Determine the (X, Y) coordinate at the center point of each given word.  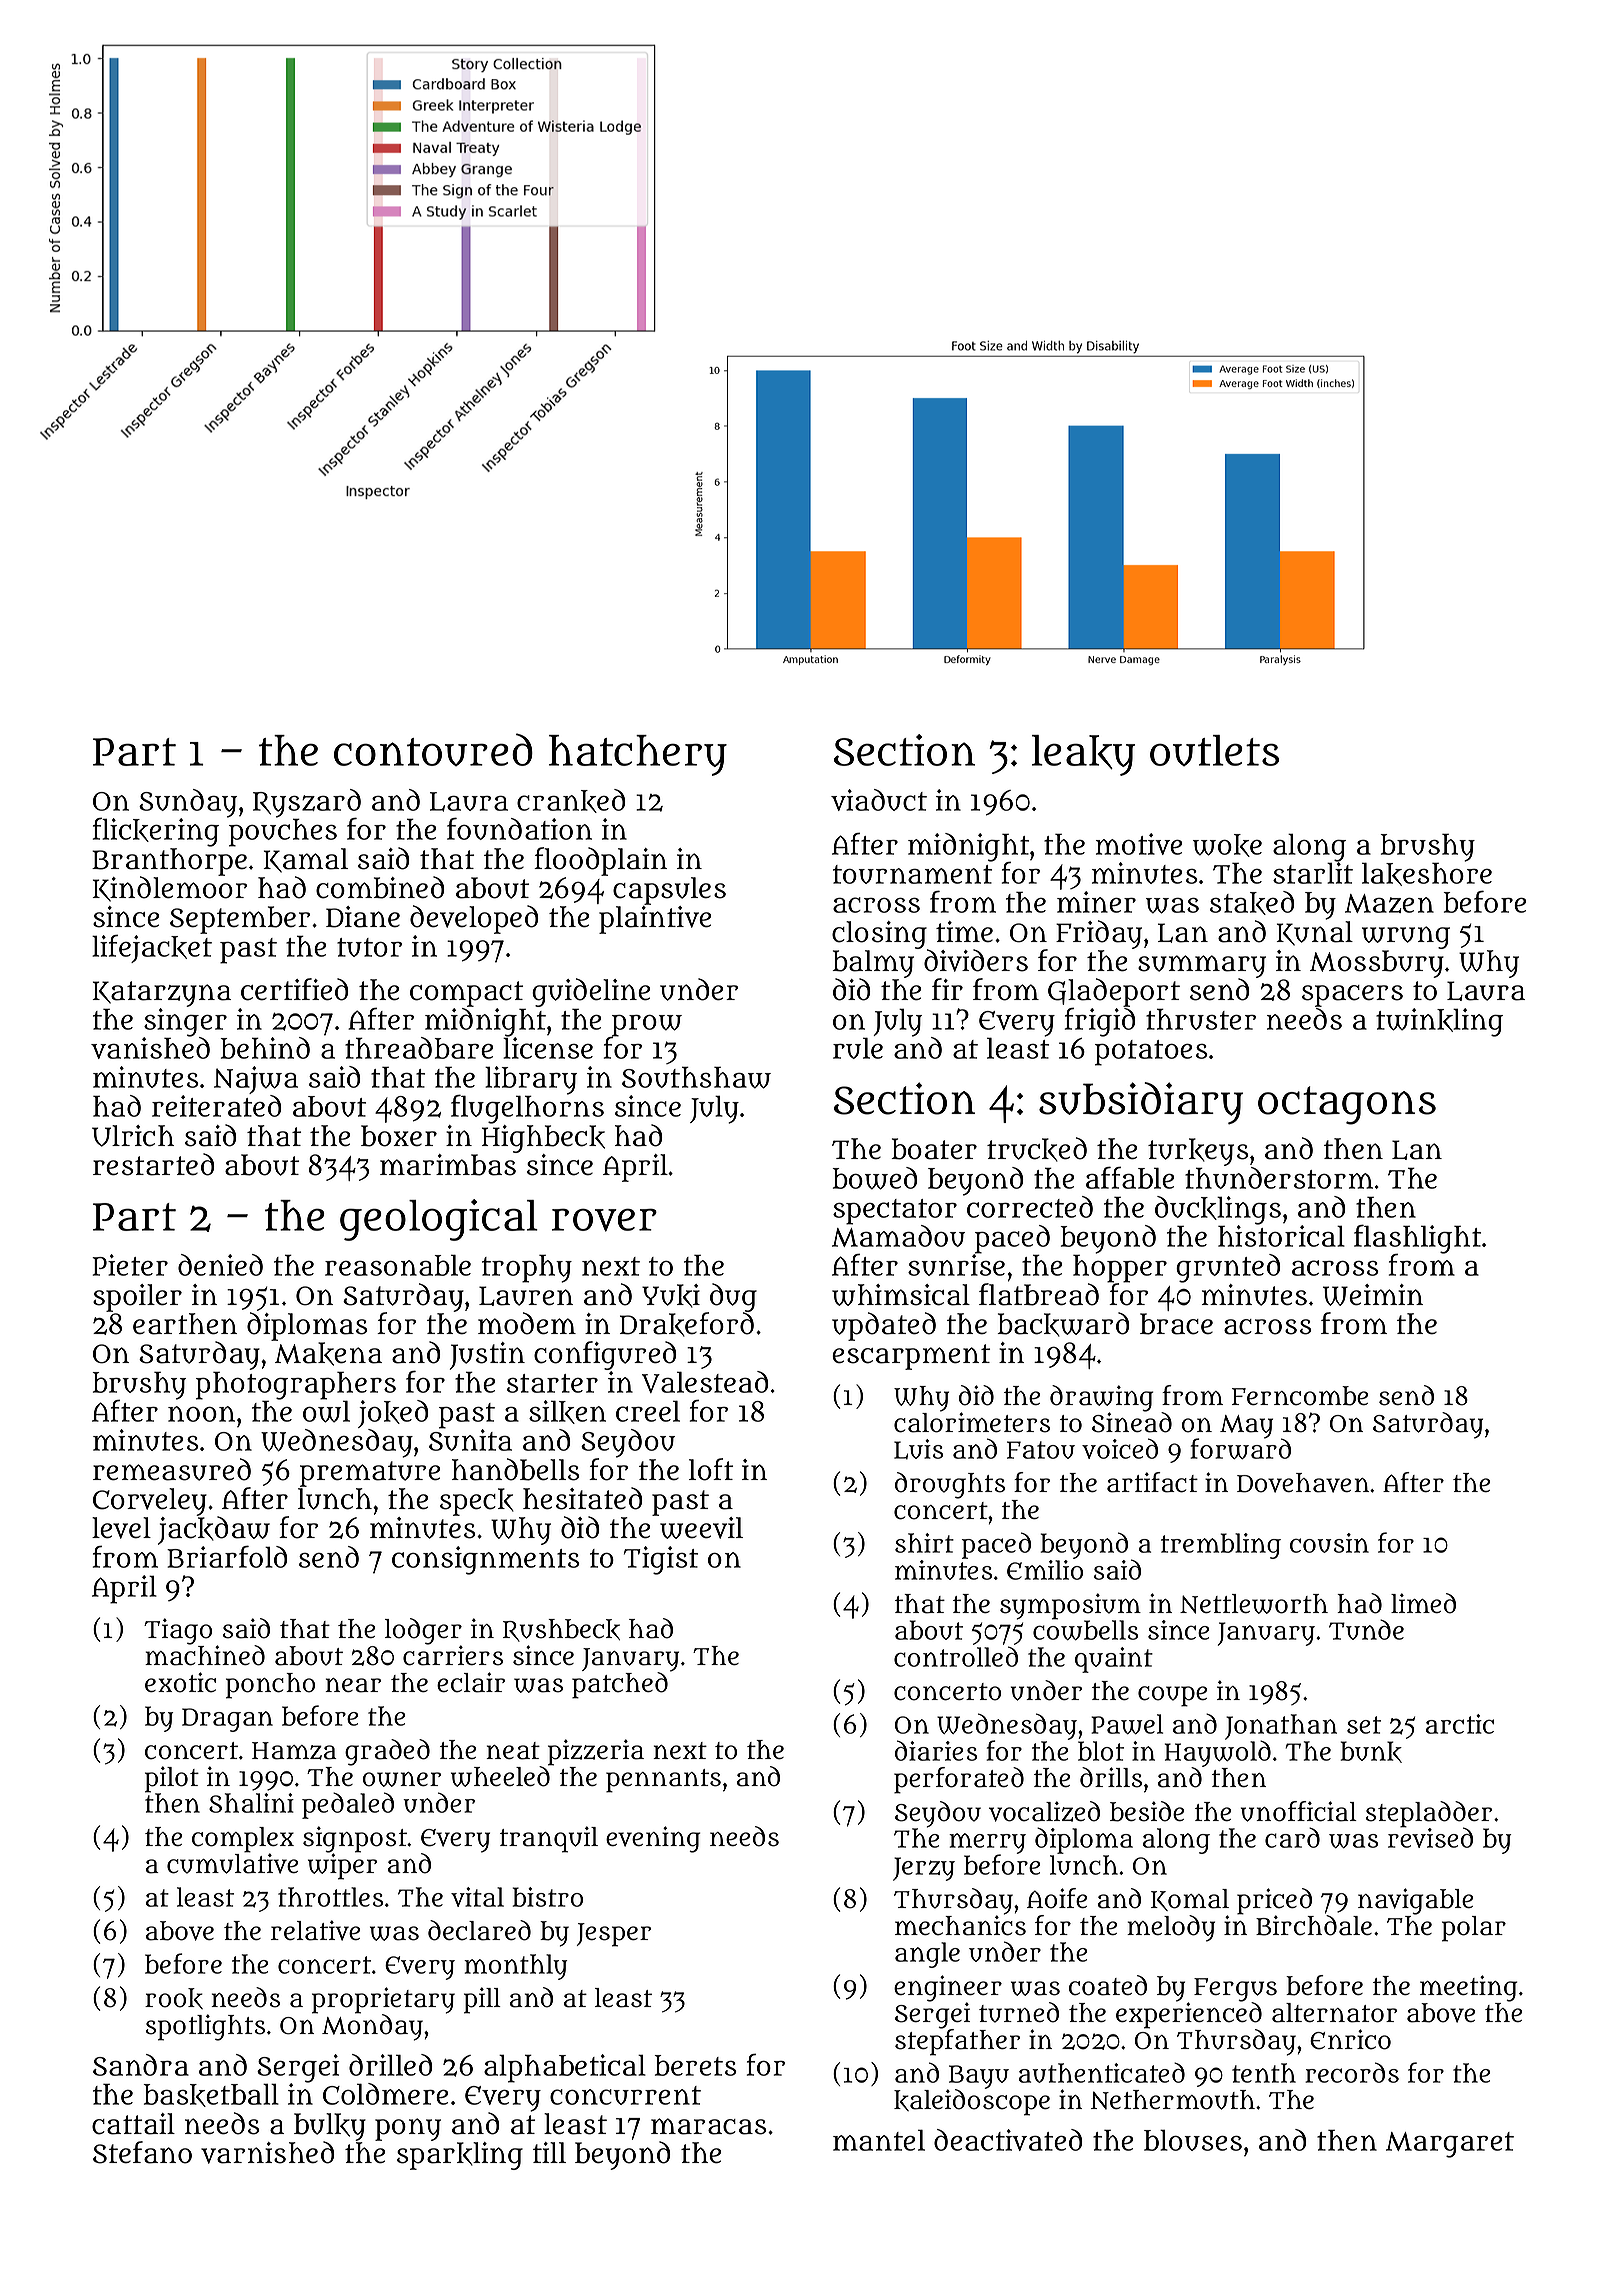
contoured (433, 749)
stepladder (1429, 1814)
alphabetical (565, 2068)
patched (620, 1685)
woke (1227, 845)
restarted (154, 1164)
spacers (1352, 996)
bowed (875, 1178)
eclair (471, 1682)
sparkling (460, 2156)
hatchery (638, 755)
